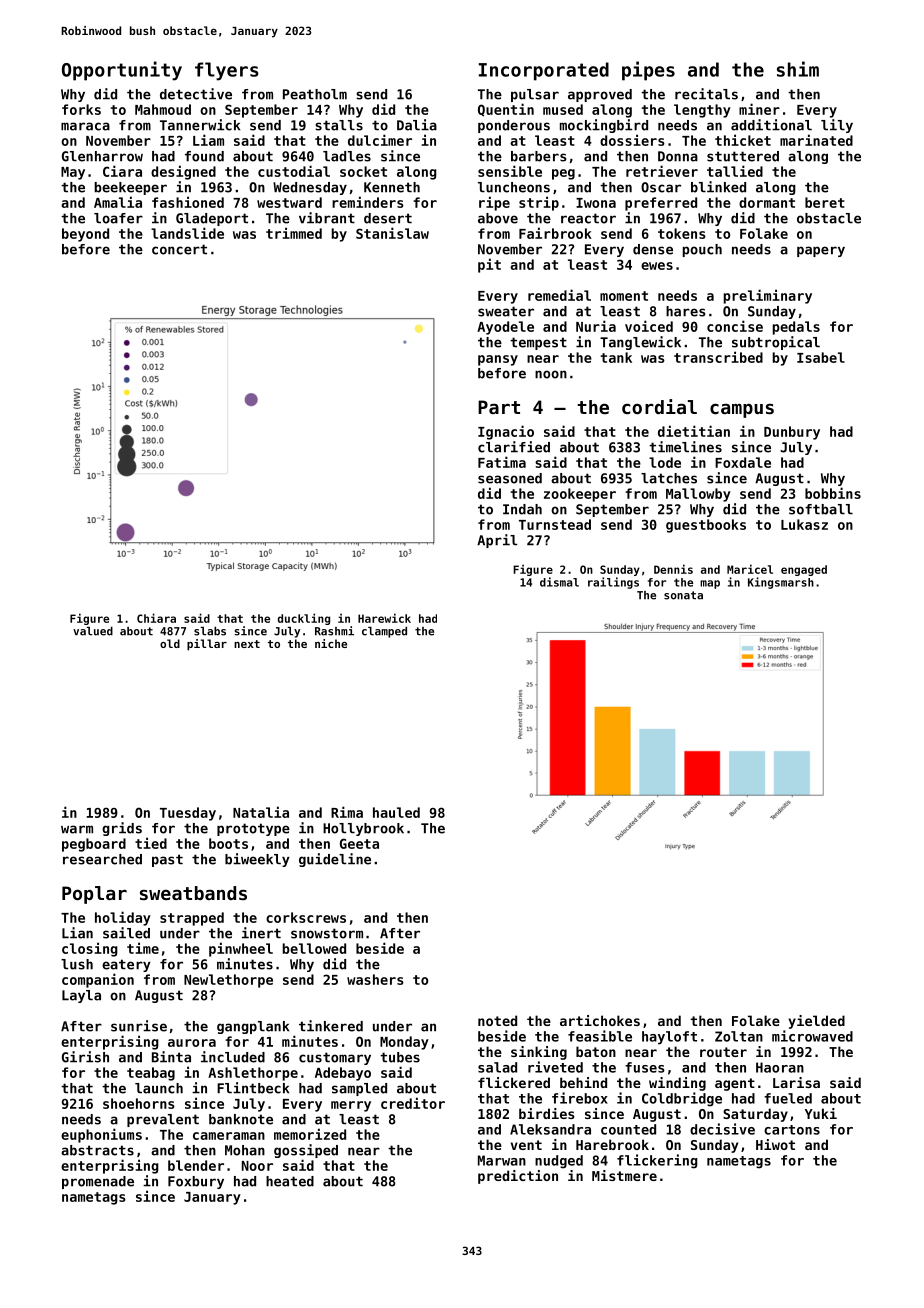 This screenshot has width=924, height=1308. Describe the element at coordinates (396, 812) in the screenshot. I see `hauled` at that location.
